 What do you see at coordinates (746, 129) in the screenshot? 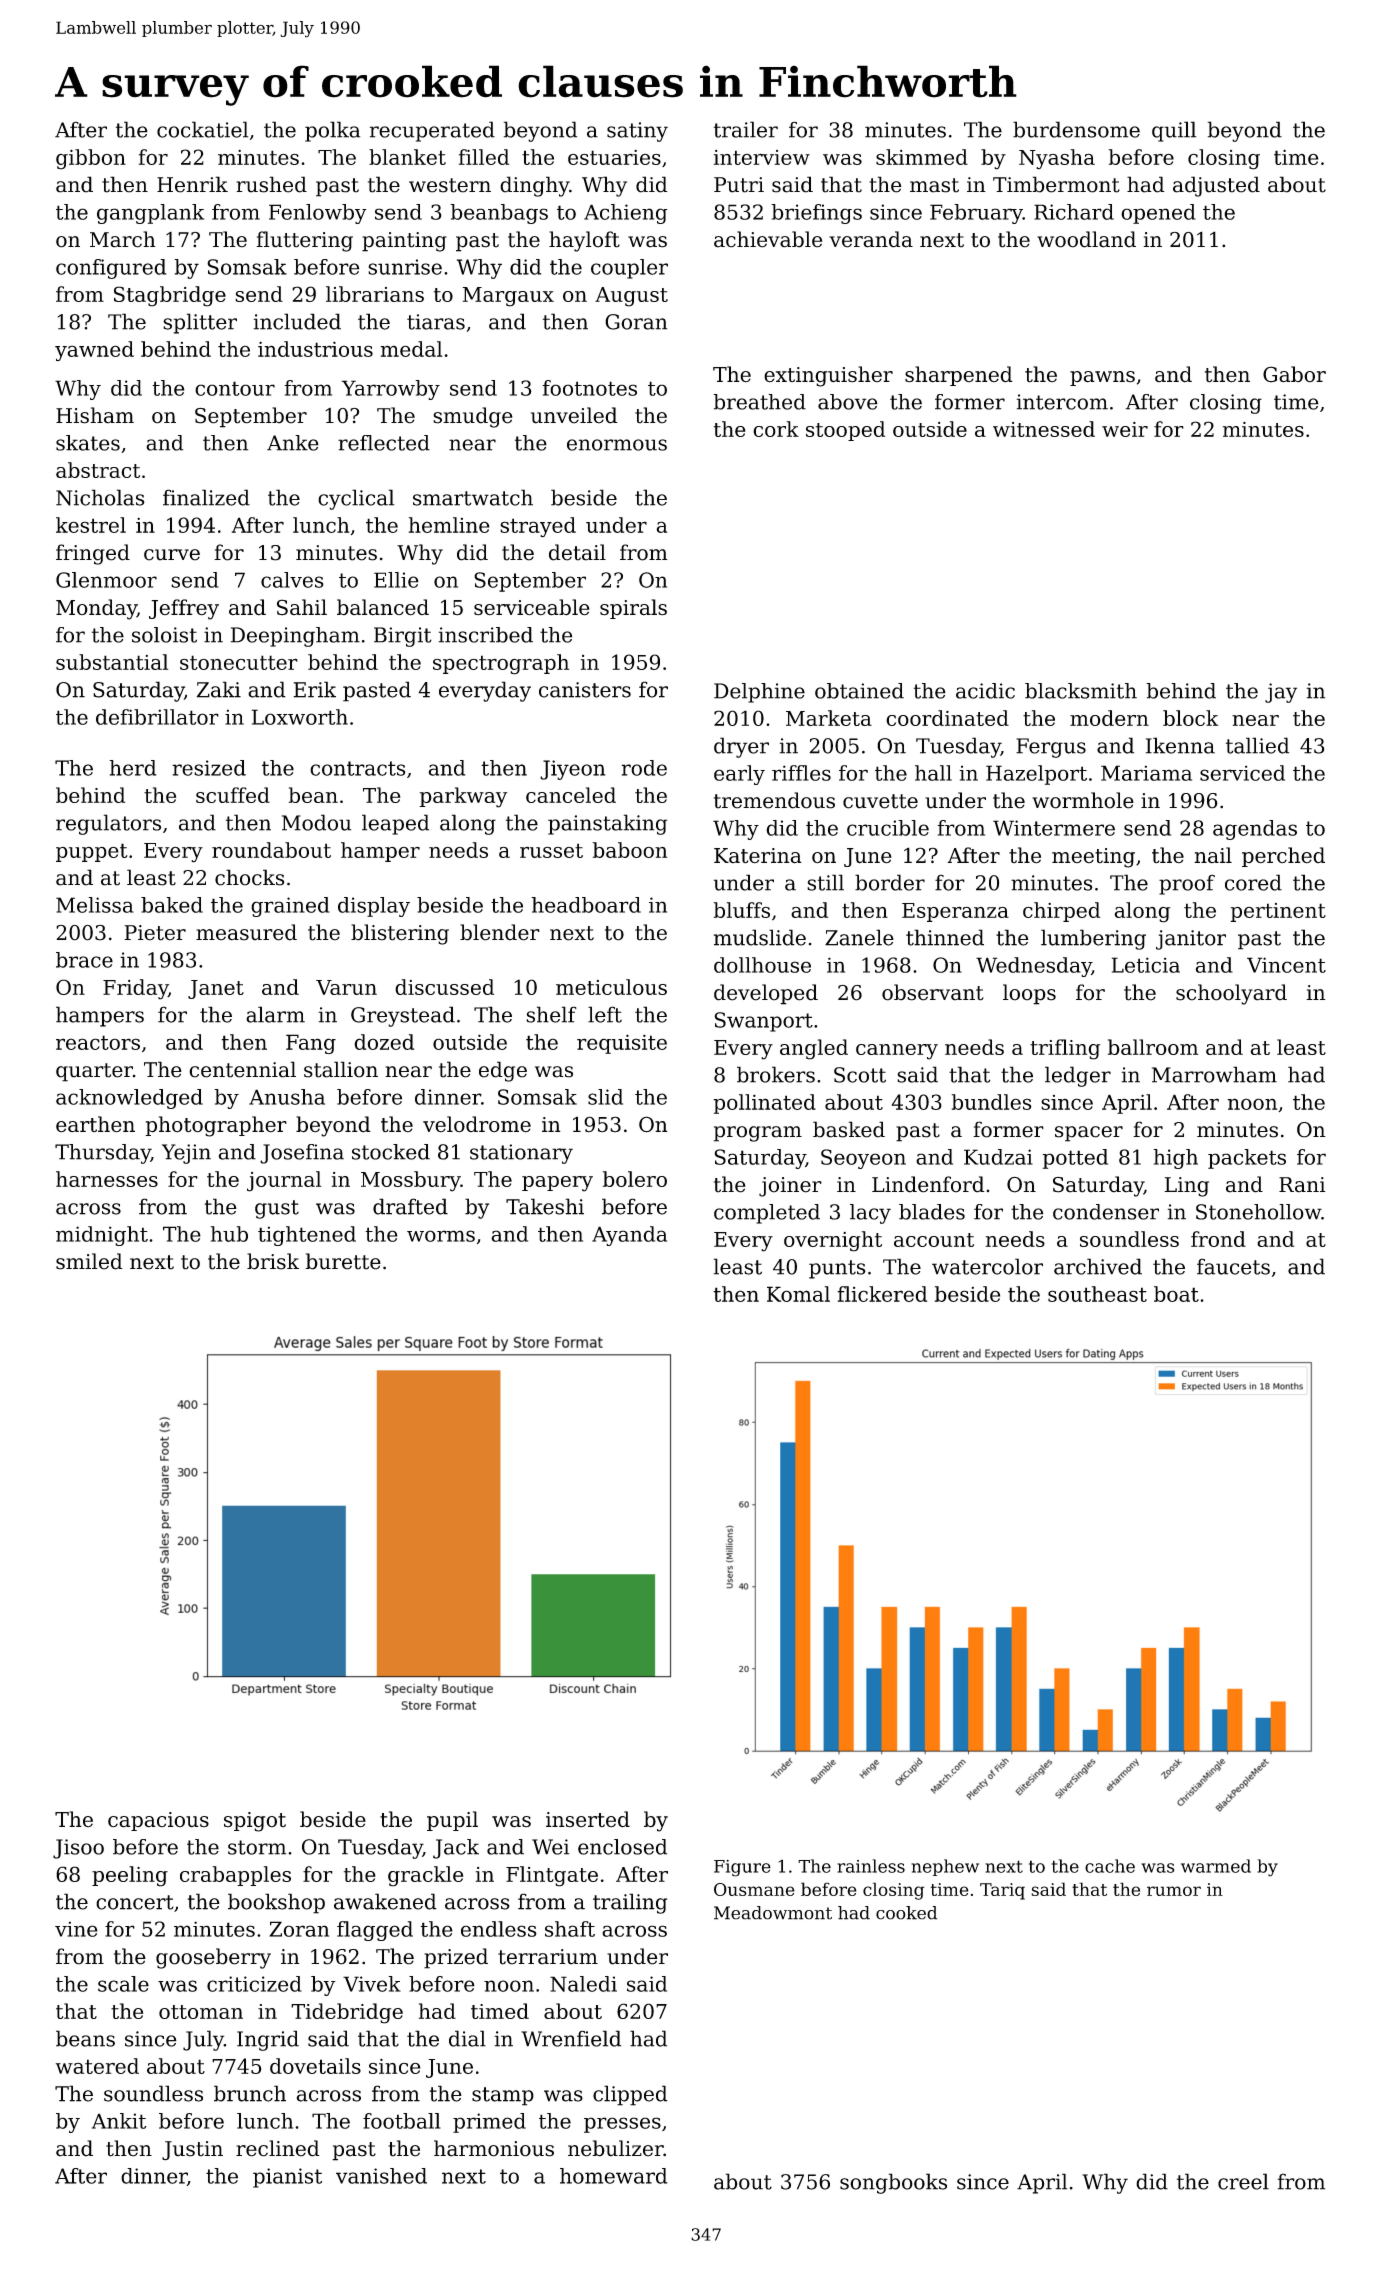
I see `trailer` at bounding box center [746, 129].
